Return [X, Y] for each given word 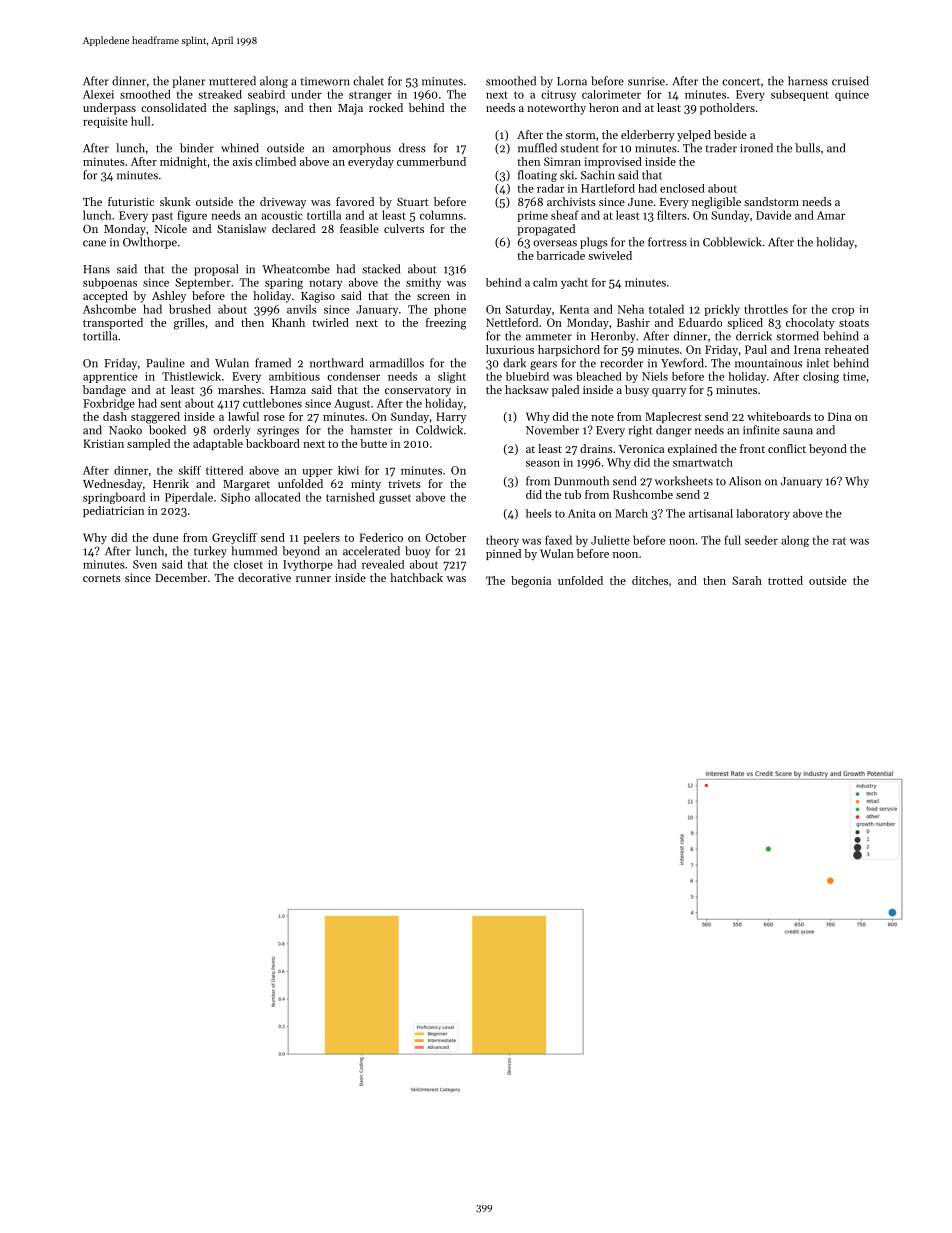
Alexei [98, 94]
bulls [807, 148]
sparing [284, 283]
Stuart [413, 202]
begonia [531, 582]
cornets [102, 578]
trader [721, 148]
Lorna [572, 81]
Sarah [747, 580]
